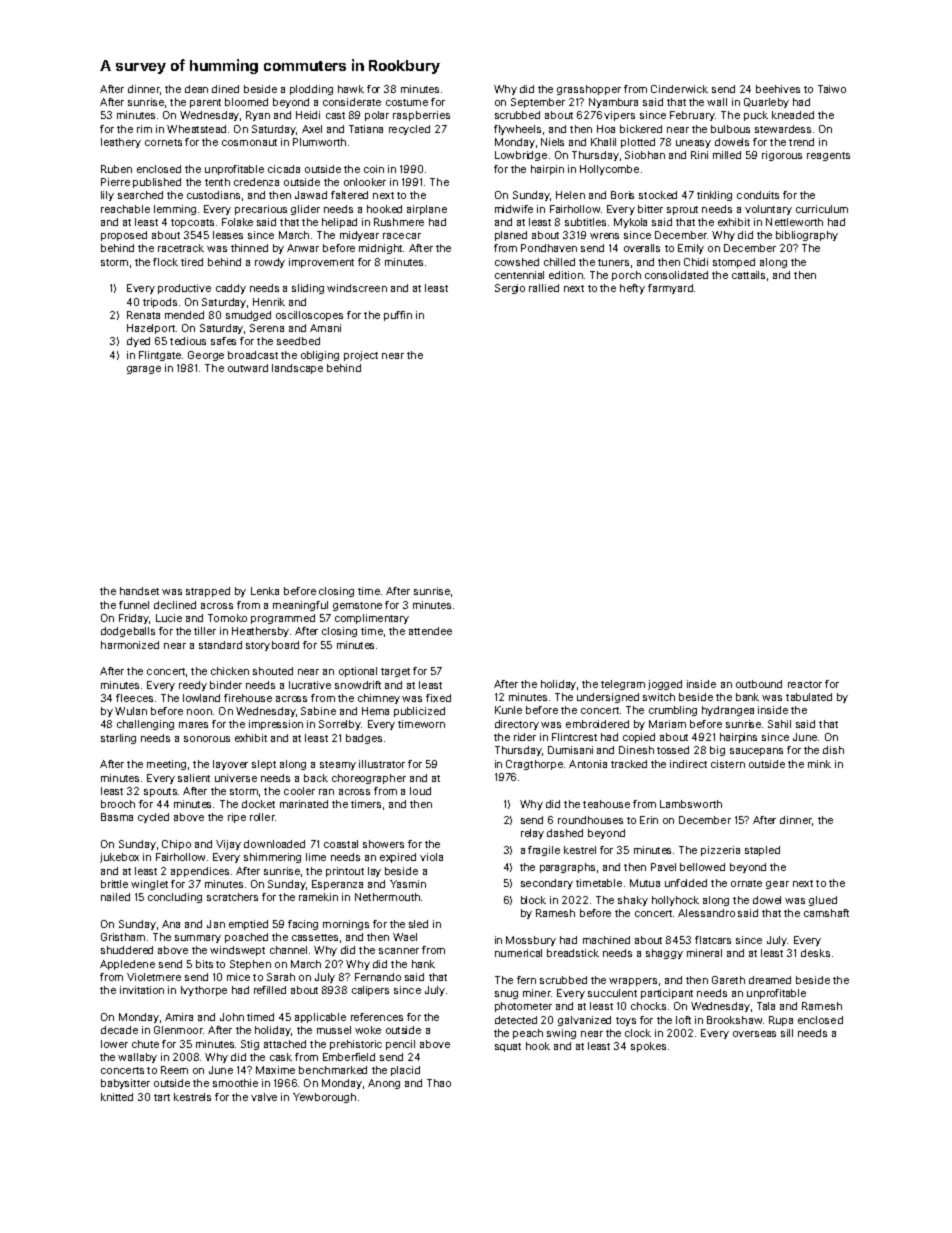 The image size is (952, 1233). Describe the element at coordinates (324, 1098) in the image. I see `Yewborough` at that location.
